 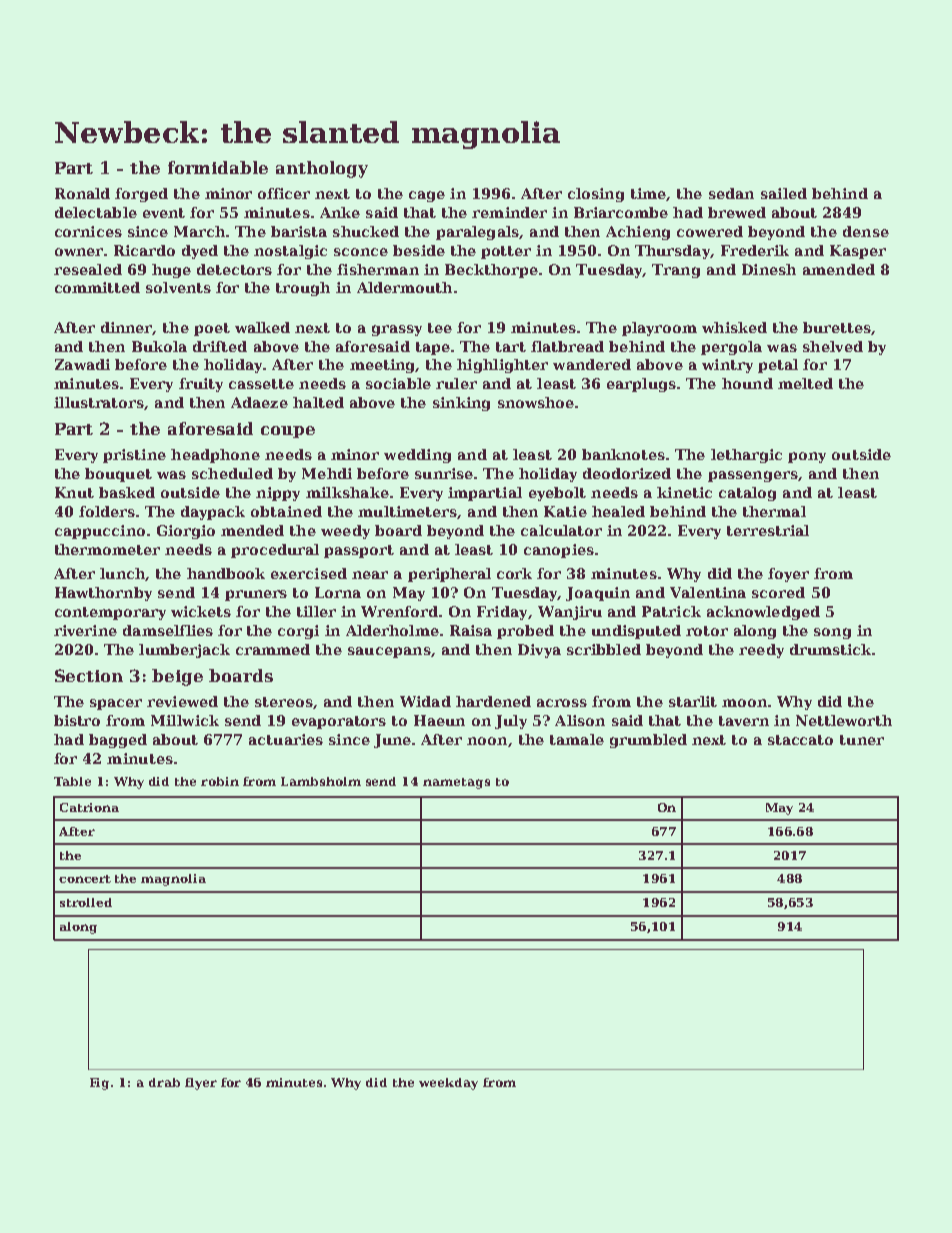 What do you see at coordinates (800, 740) in the screenshot?
I see `staccato` at bounding box center [800, 740].
